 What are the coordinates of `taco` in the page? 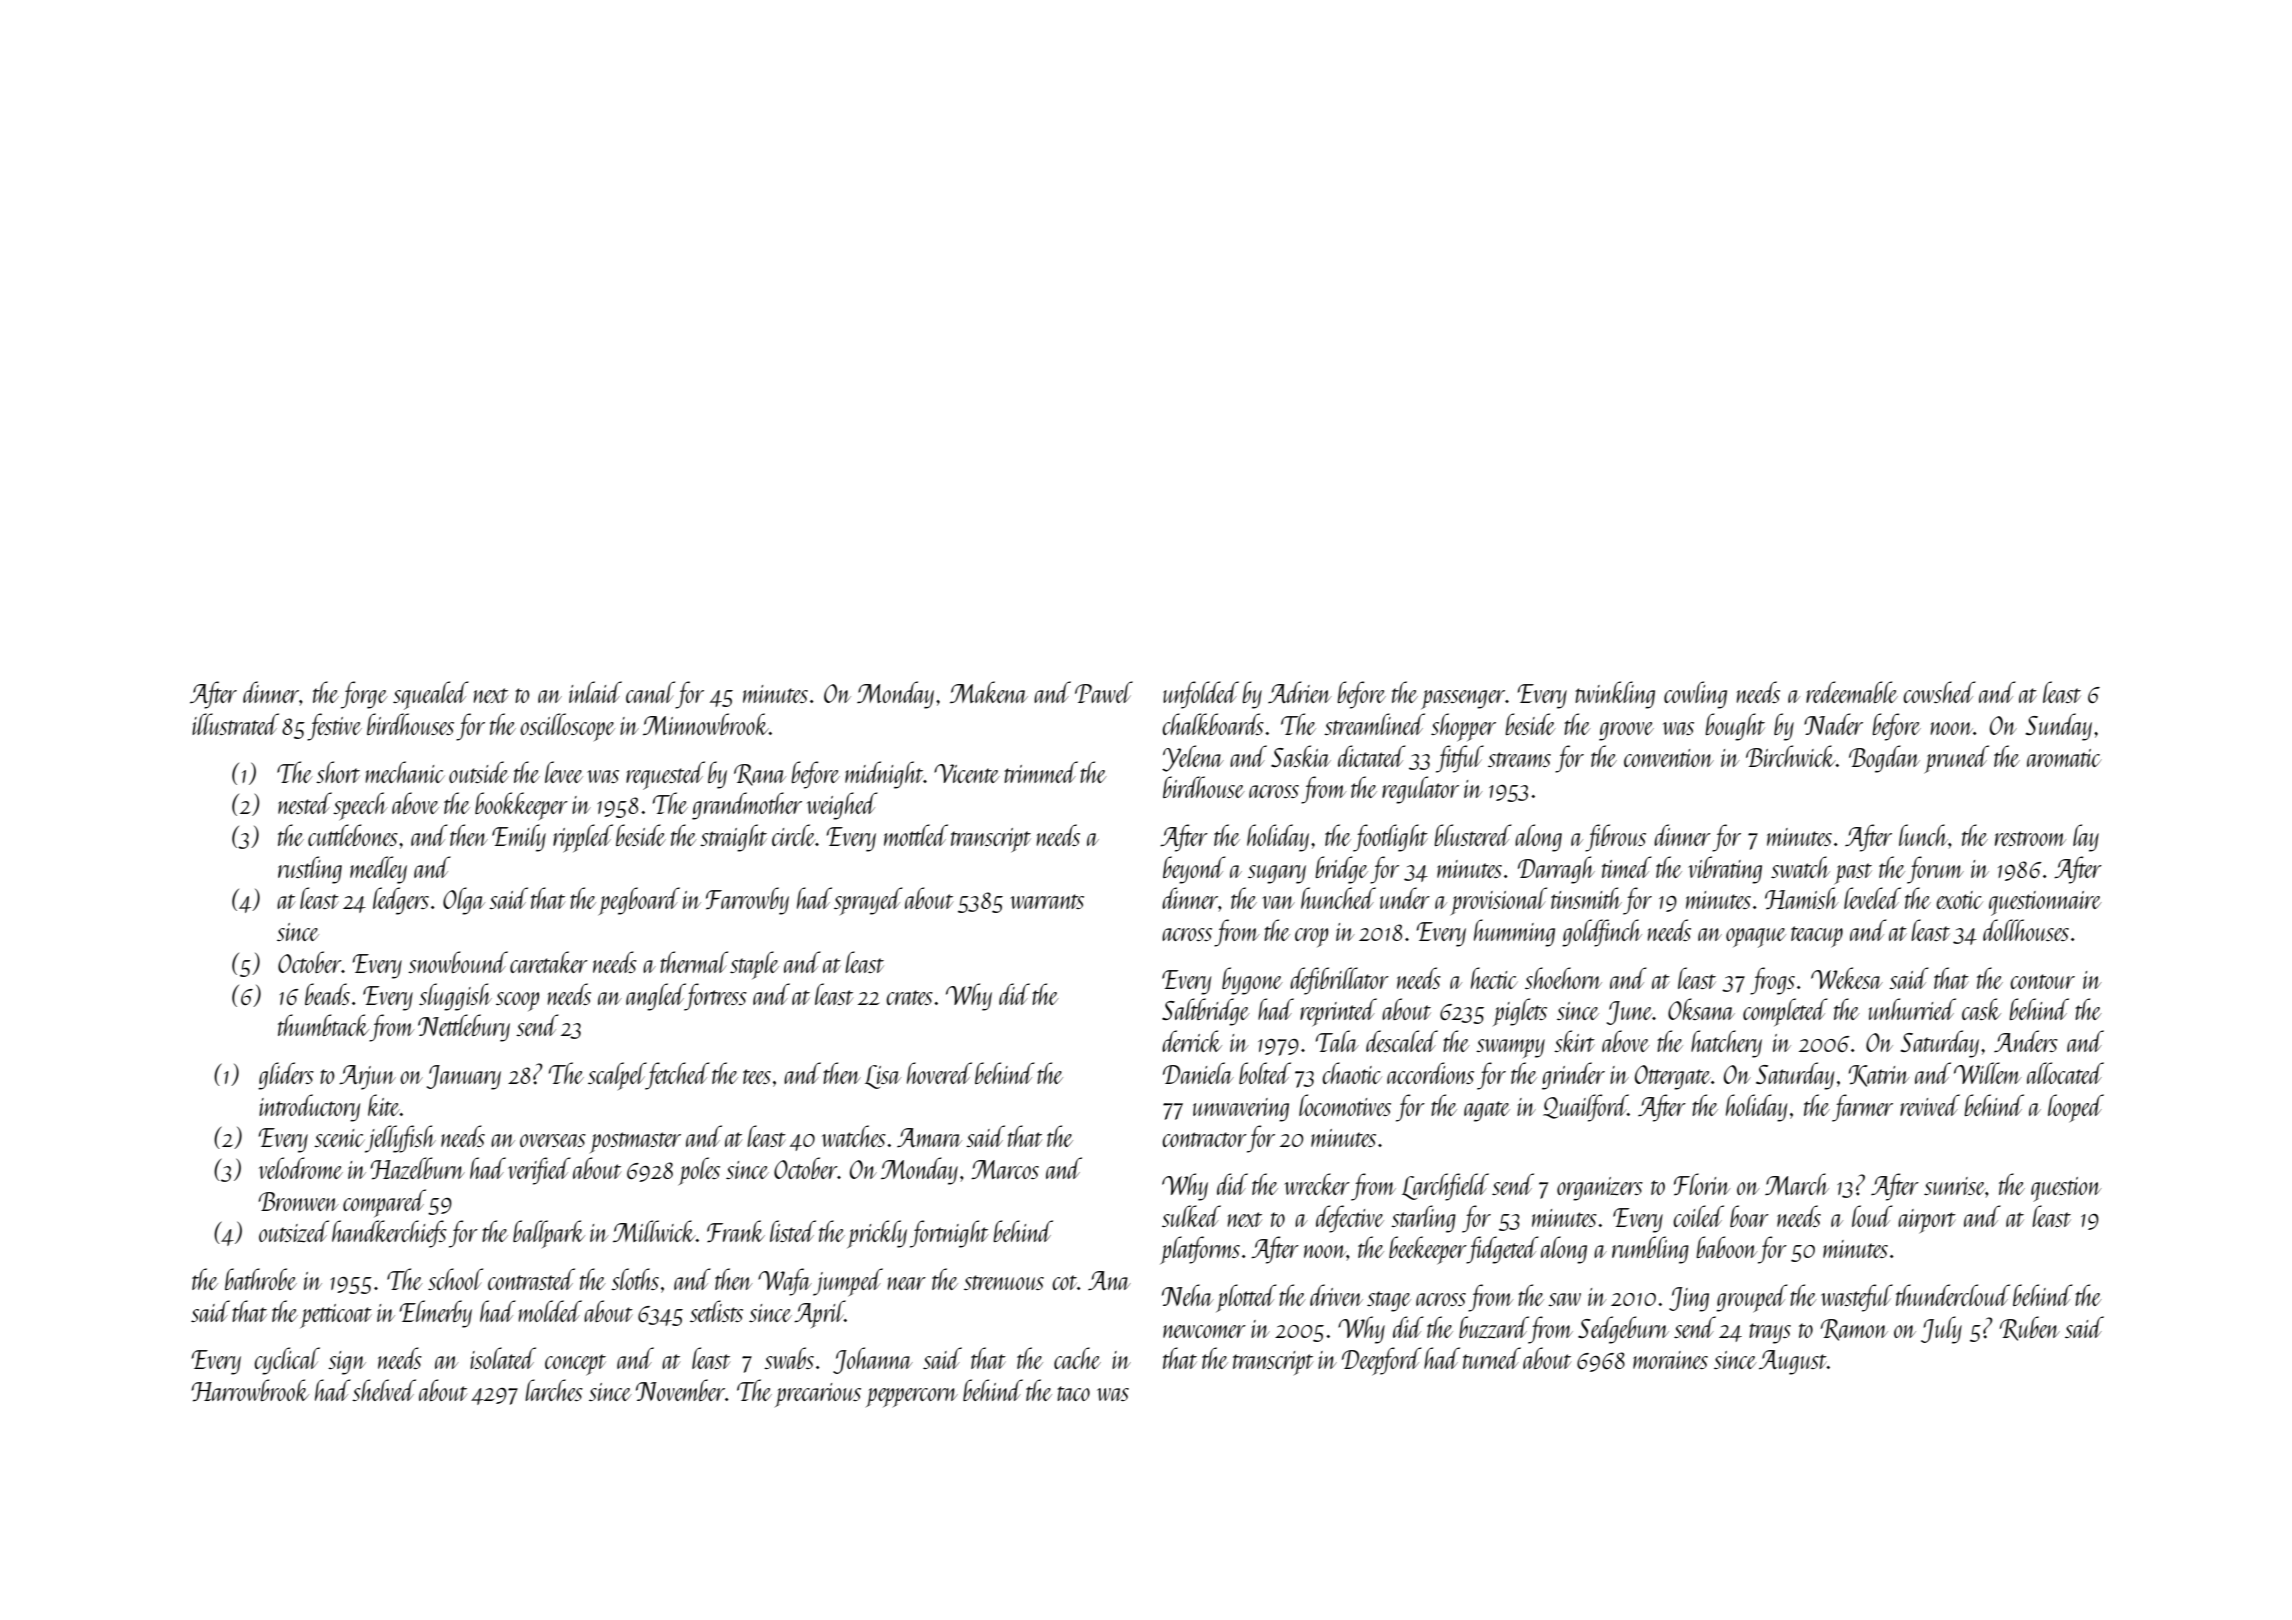 It's located at (1073, 1393).
